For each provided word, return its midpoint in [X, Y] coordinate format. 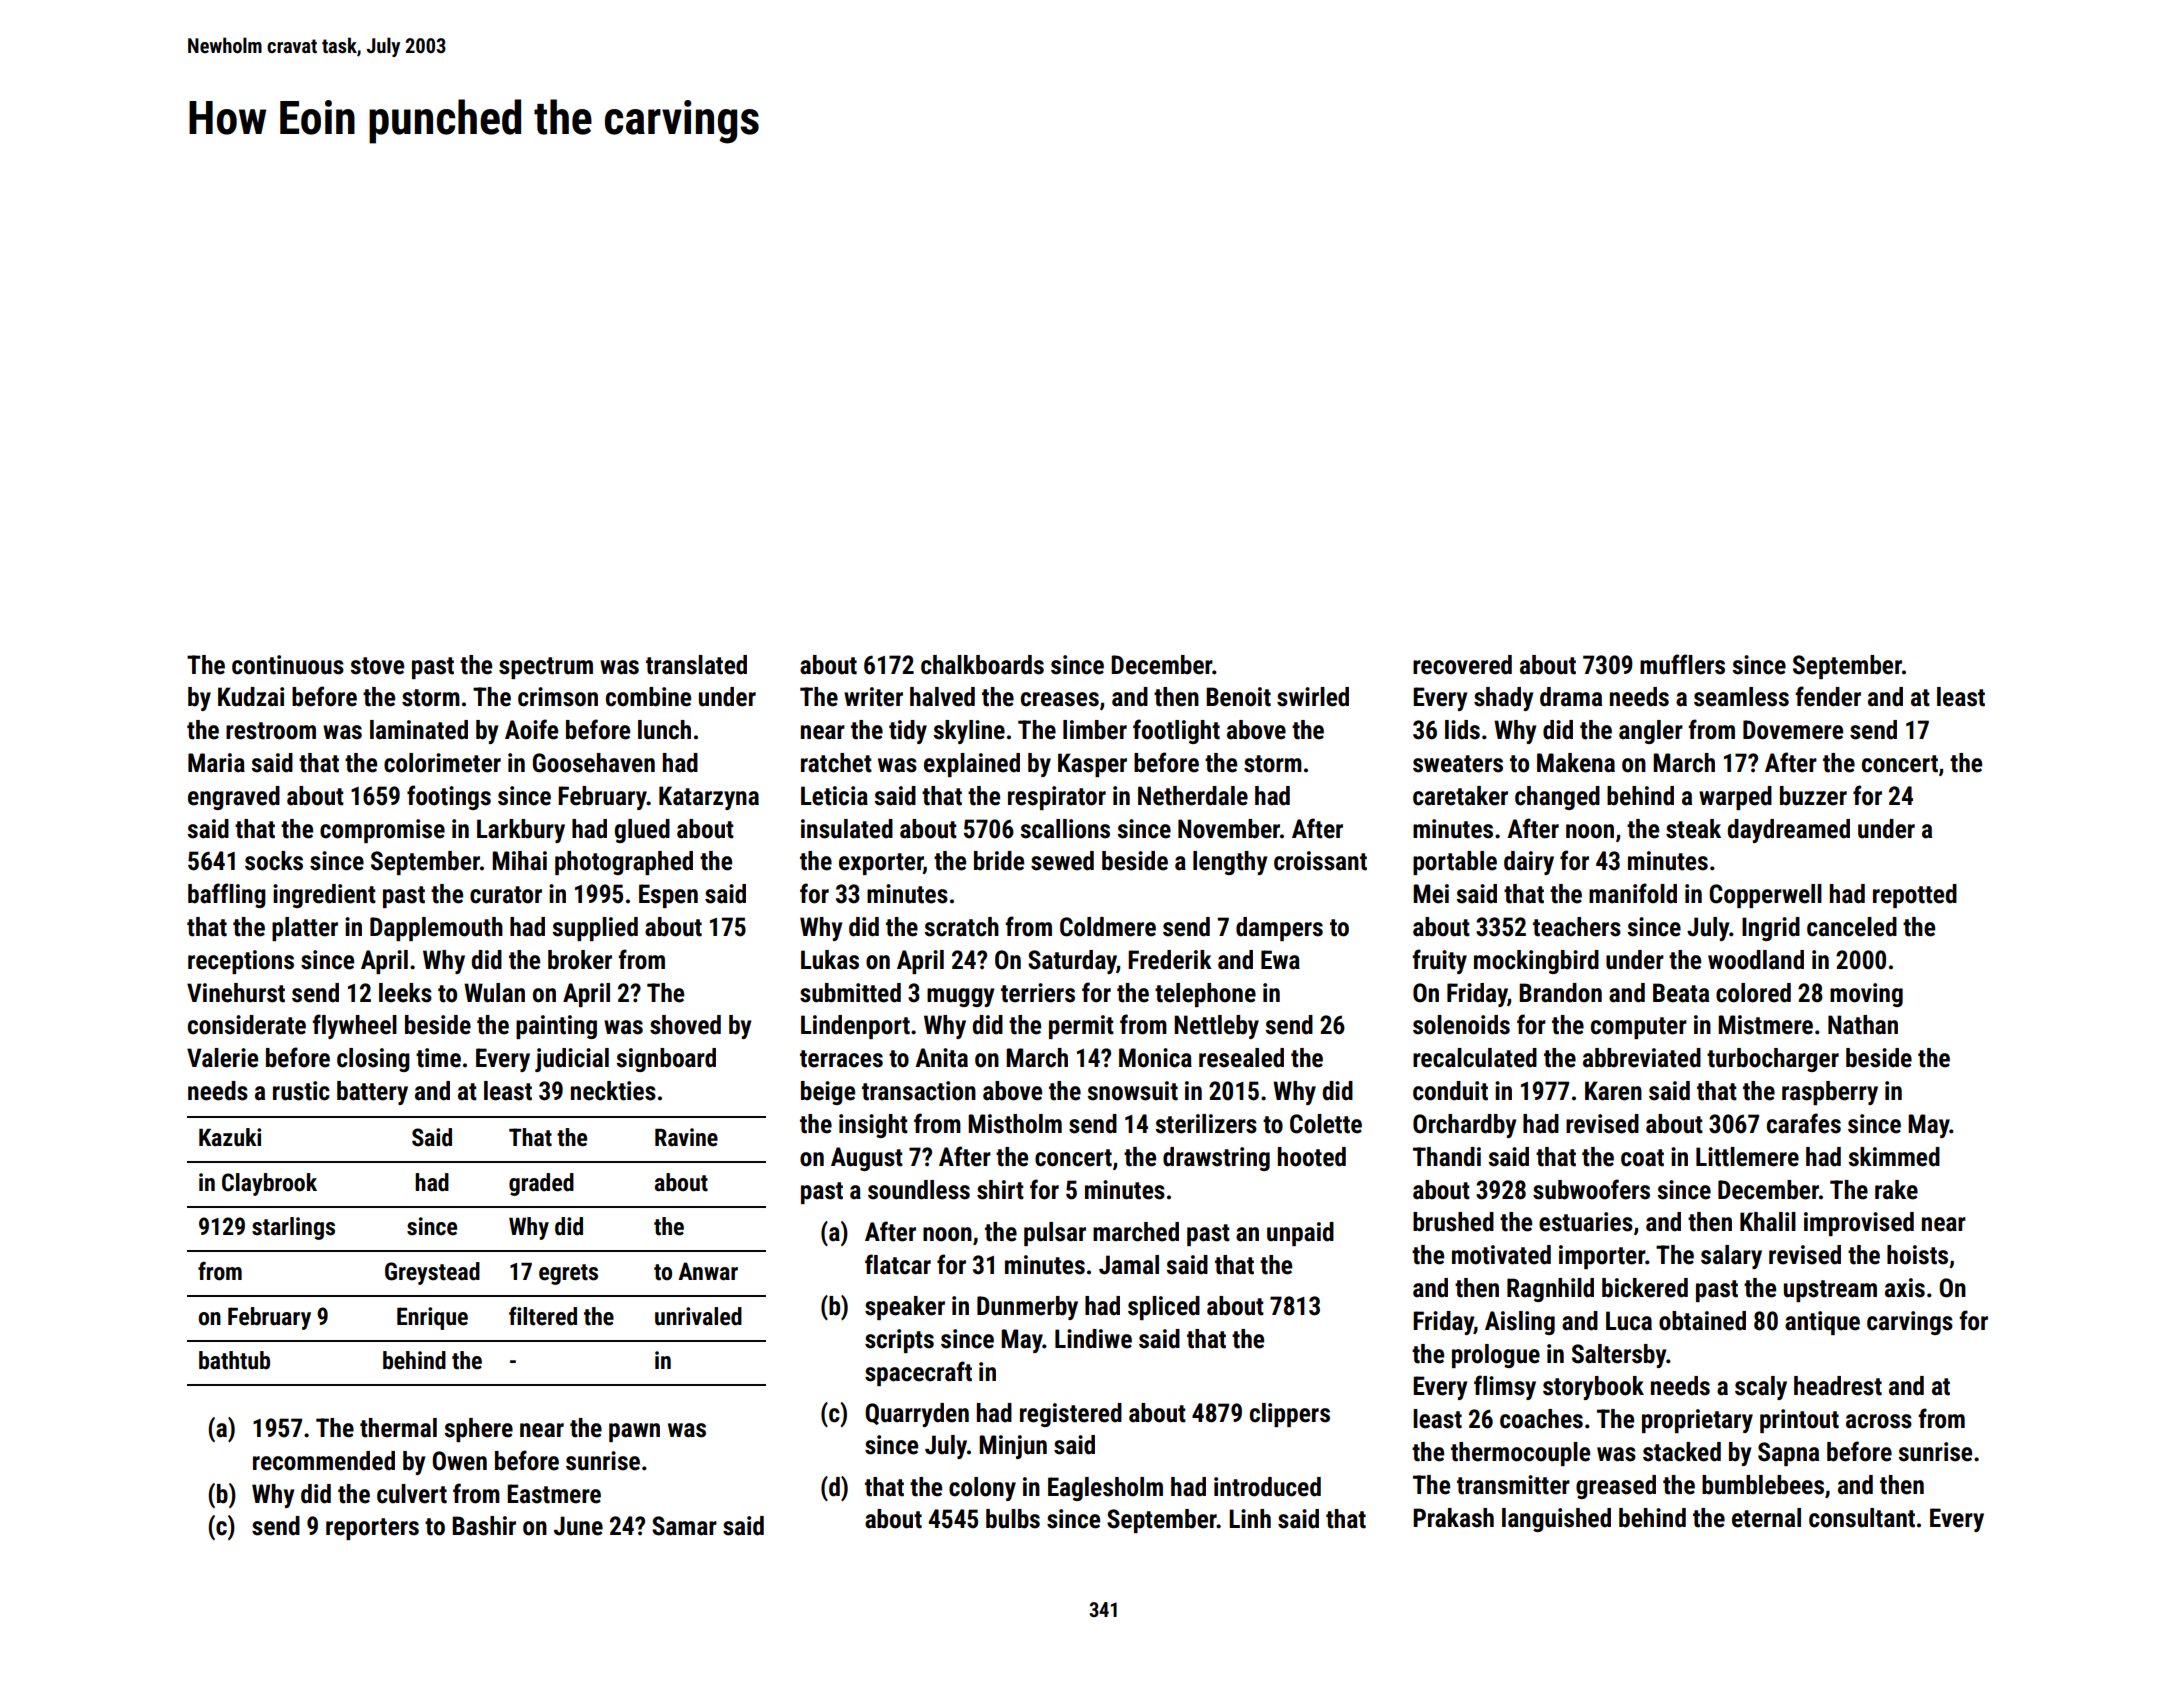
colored [1753, 993]
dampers [1279, 929]
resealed [1241, 1058]
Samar [684, 1526]
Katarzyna [709, 798]
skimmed [1894, 1157]
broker [580, 960]
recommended [324, 1461]
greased [1616, 1487]
